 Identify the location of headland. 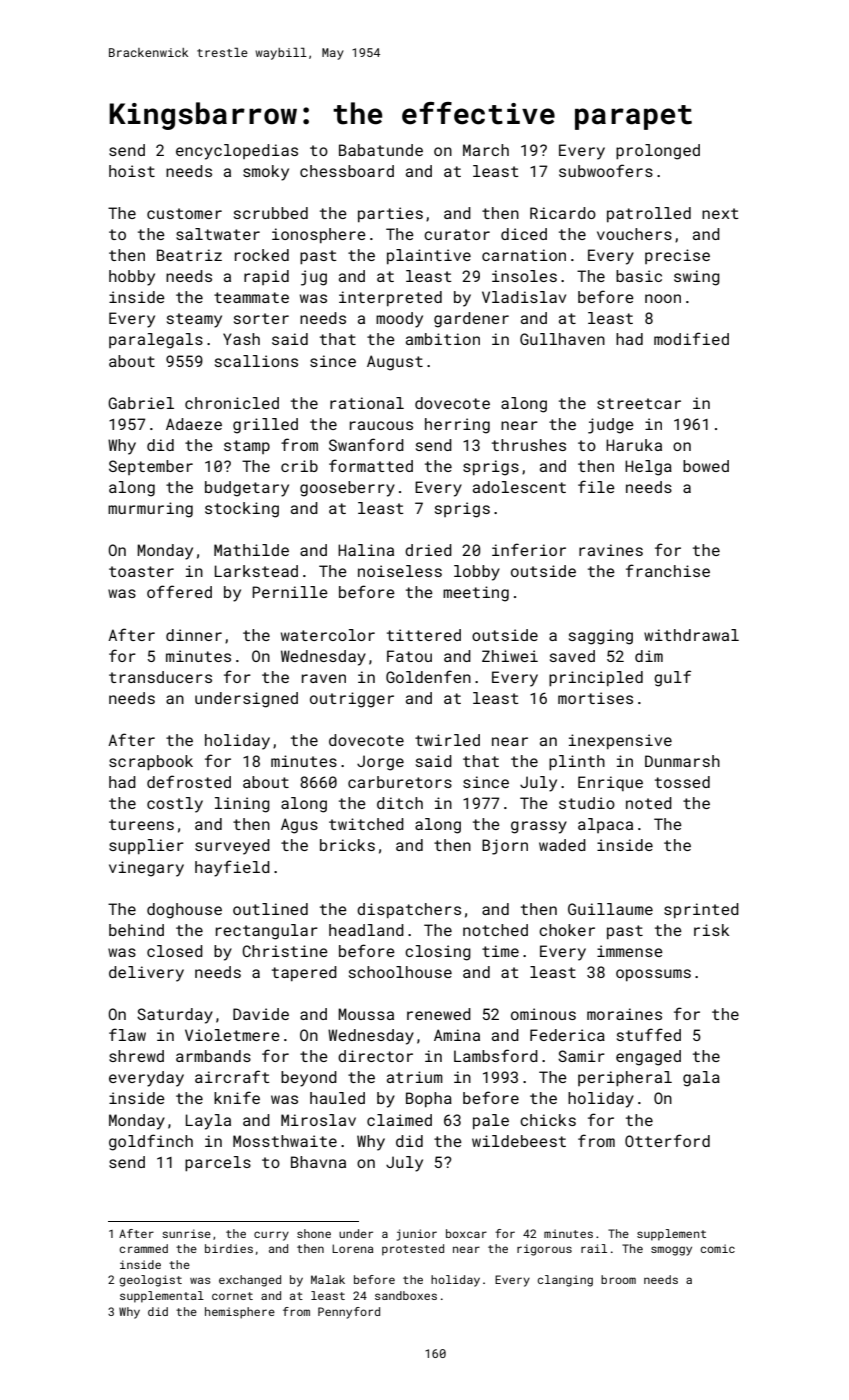
(366, 930).
